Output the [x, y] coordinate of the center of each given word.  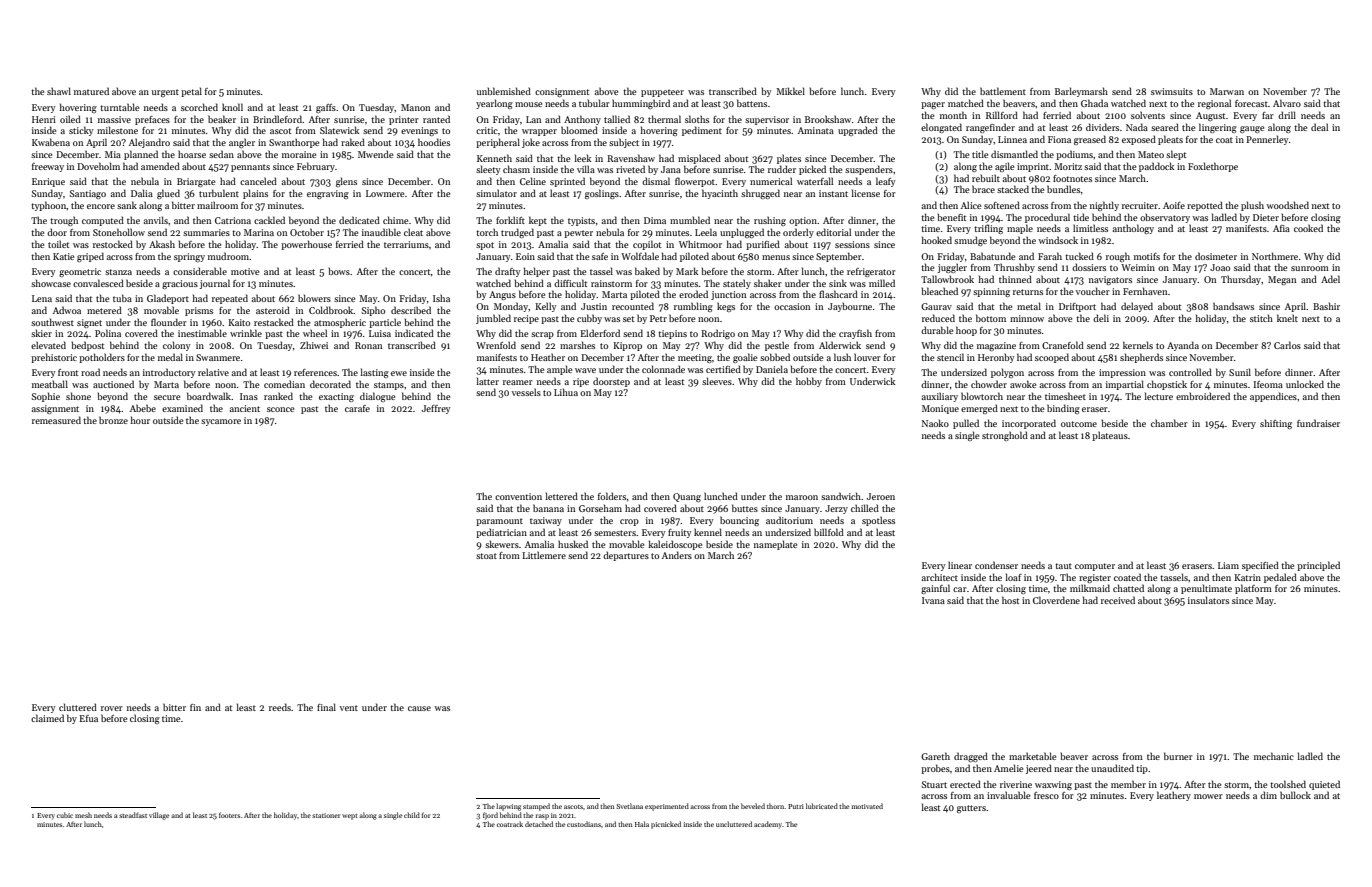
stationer [326, 815]
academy [768, 825]
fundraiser [1318, 423]
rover [112, 708]
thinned [1015, 279]
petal [191, 92]
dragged [971, 757]
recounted [633, 306]
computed [103, 221]
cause [419, 708]
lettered [561, 496]
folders [612, 496]
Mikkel [790, 91]
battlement [1003, 91]
